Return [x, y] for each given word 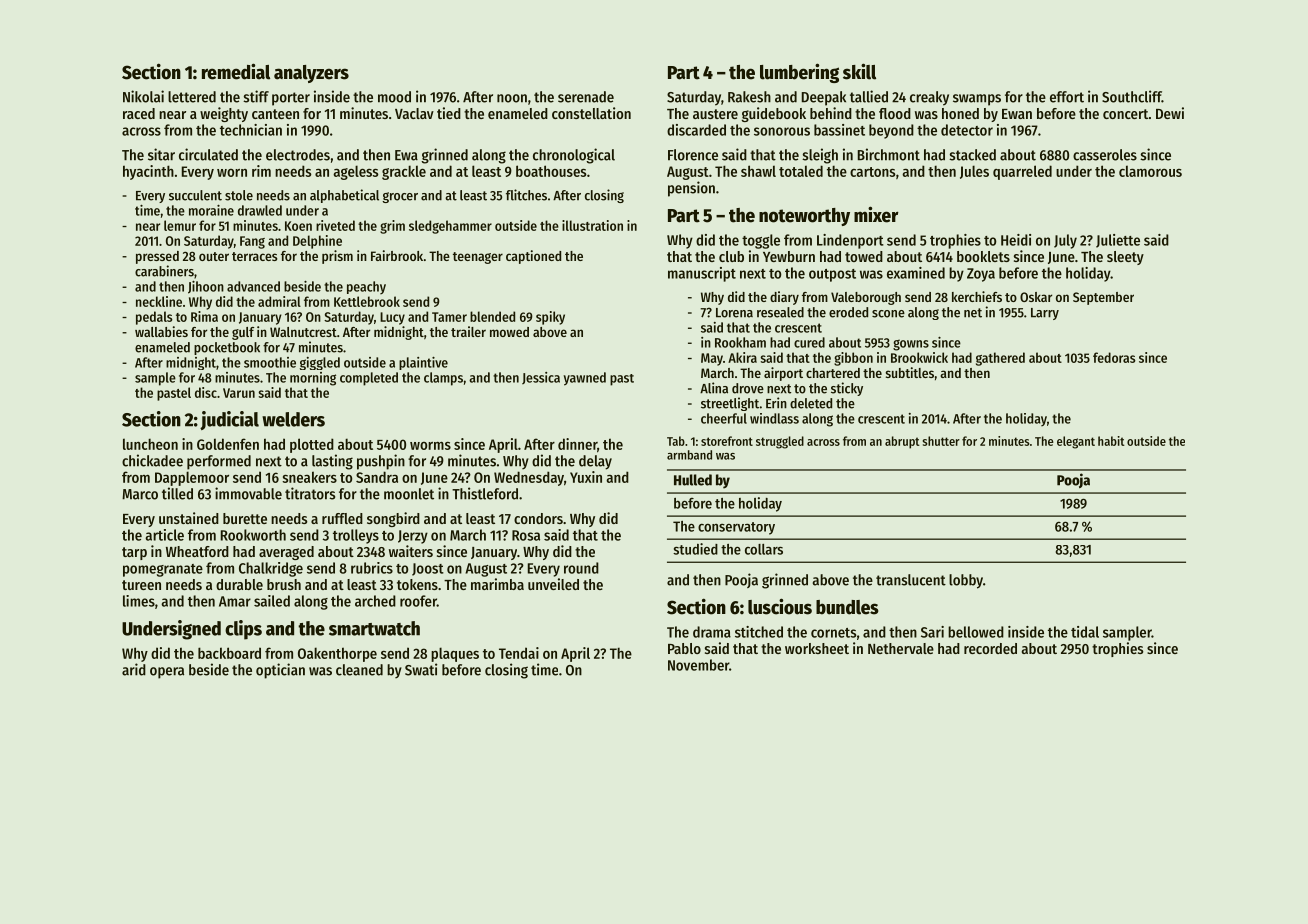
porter [291, 99]
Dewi [1170, 113]
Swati [421, 669]
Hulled [693, 480]
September [1103, 298]
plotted [312, 445]
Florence [693, 155]
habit [1111, 441]
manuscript [702, 274]
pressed [157, 257]
